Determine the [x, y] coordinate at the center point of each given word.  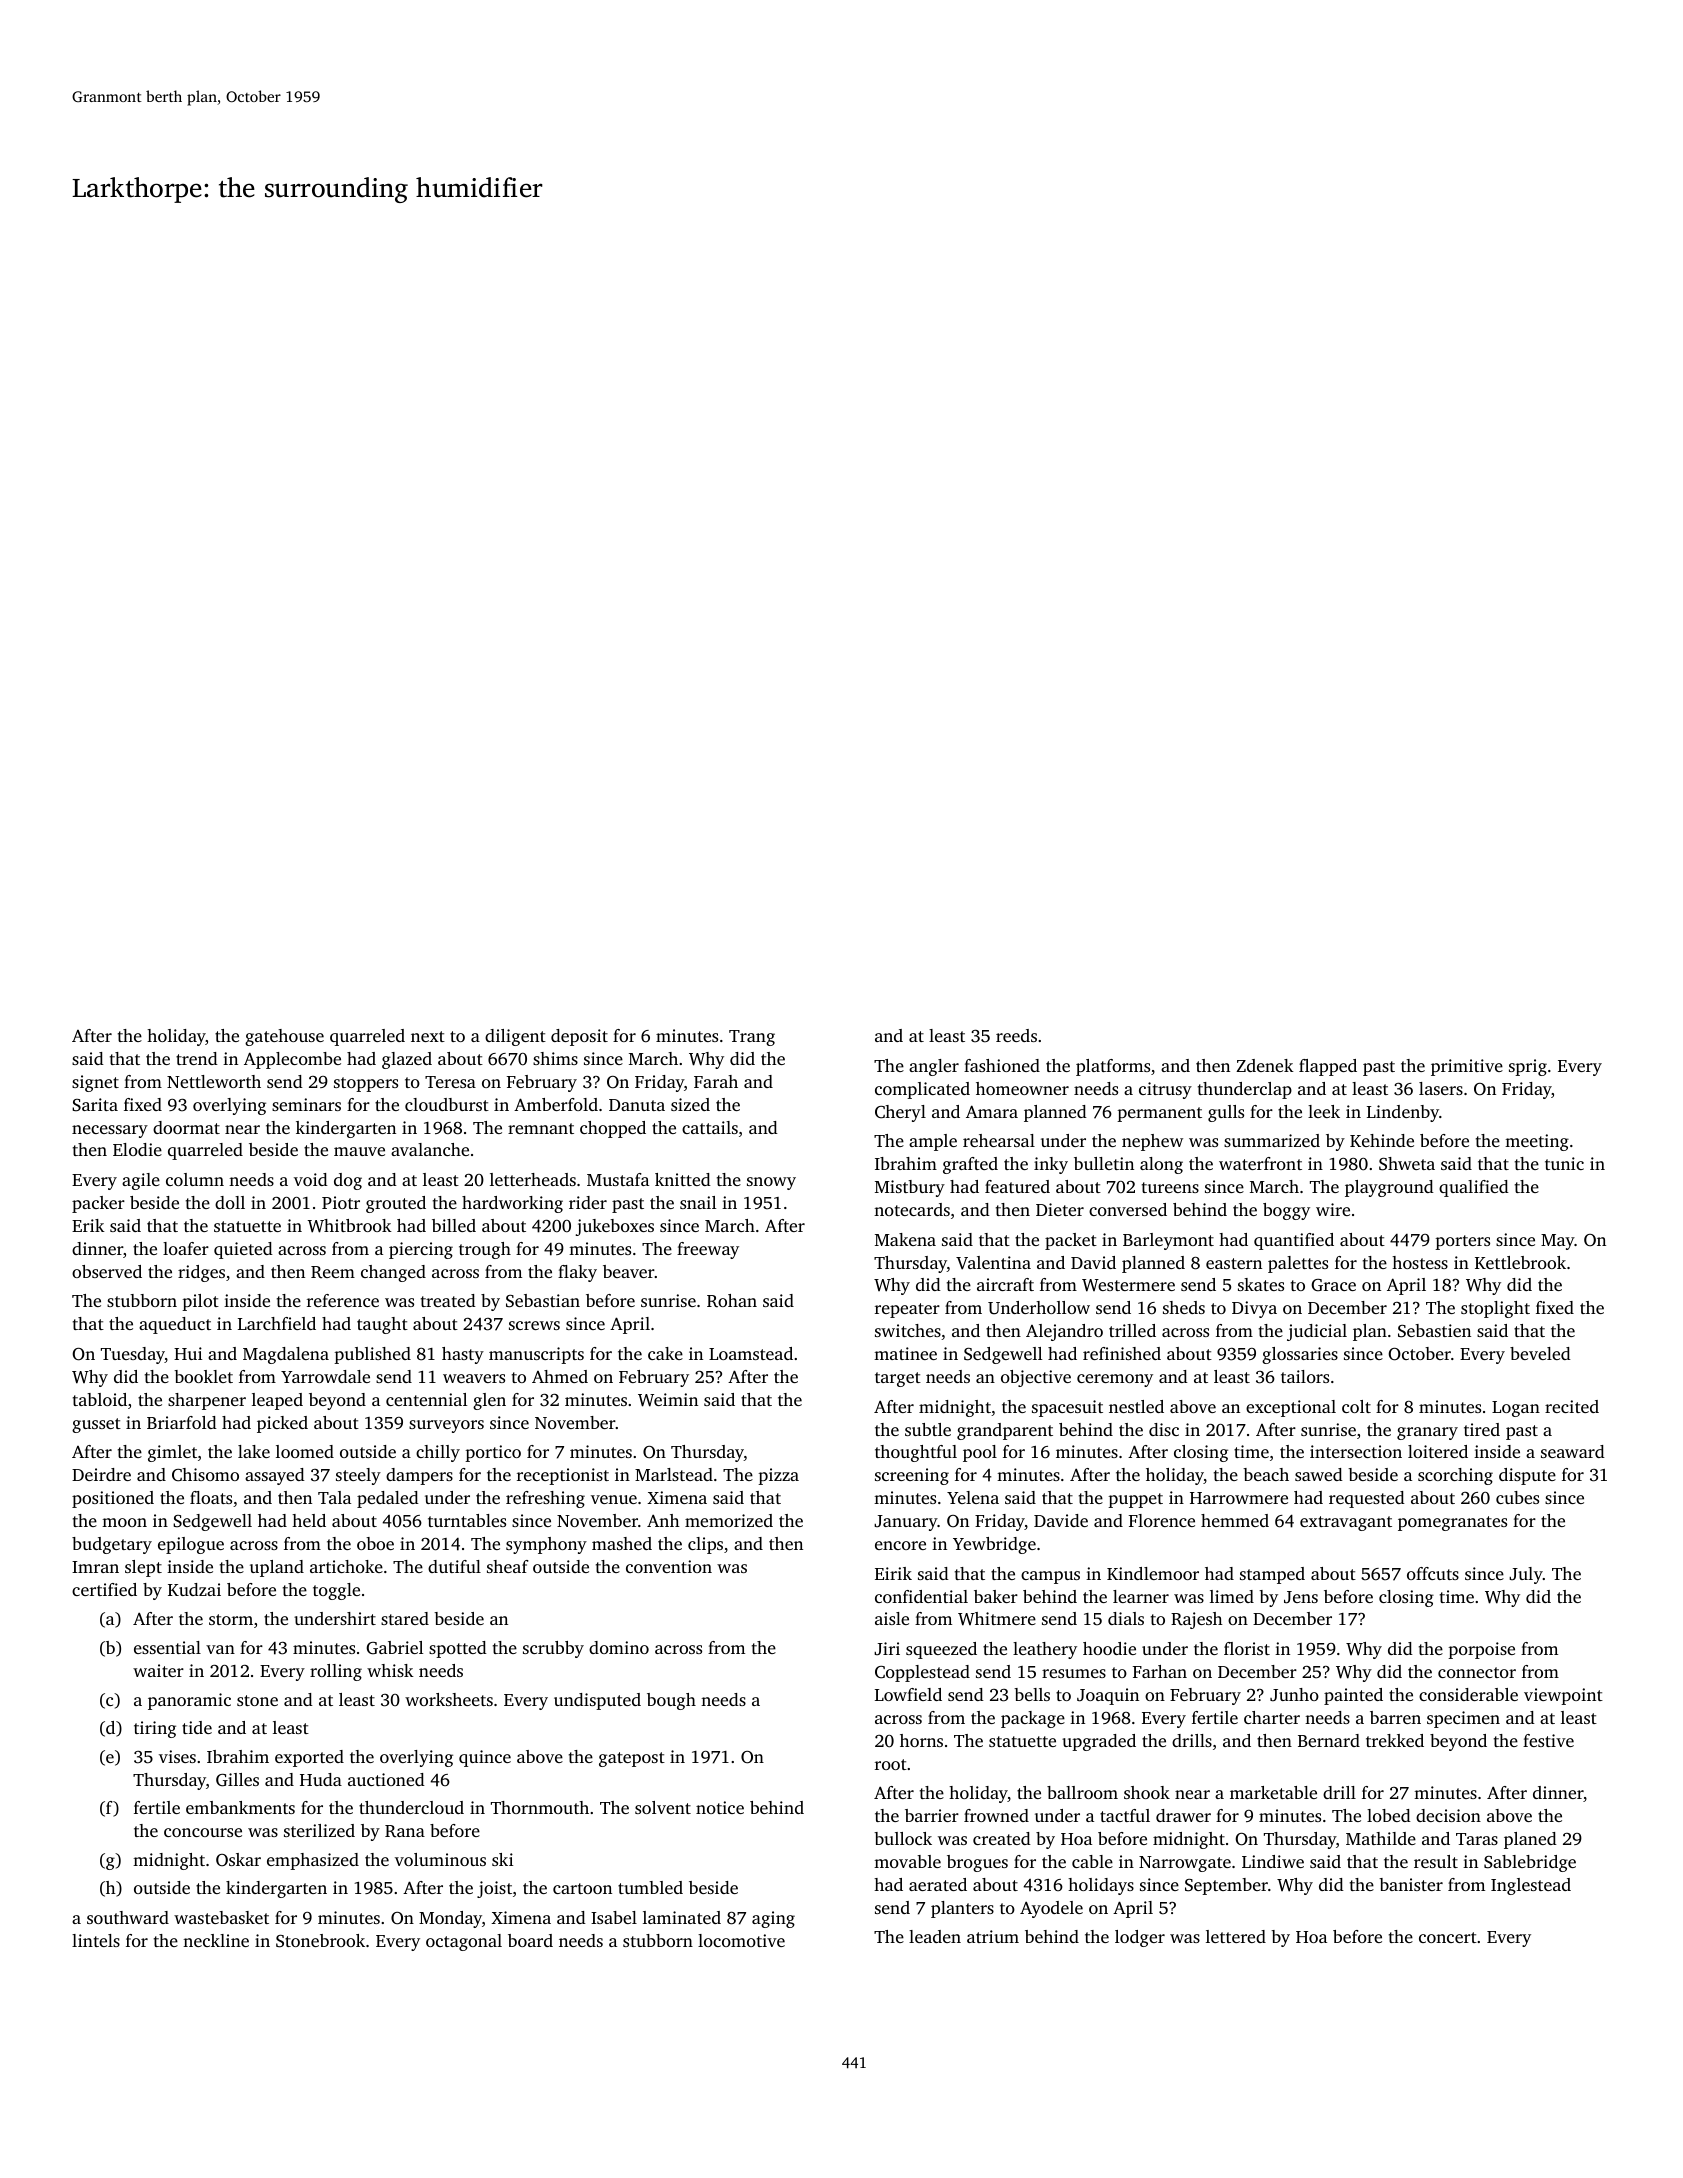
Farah [716, 1081]
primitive [1467, 1067]
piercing [421, 1250]
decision [1448, 1815]
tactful [1125, 1815]
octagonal [464, 1942]
